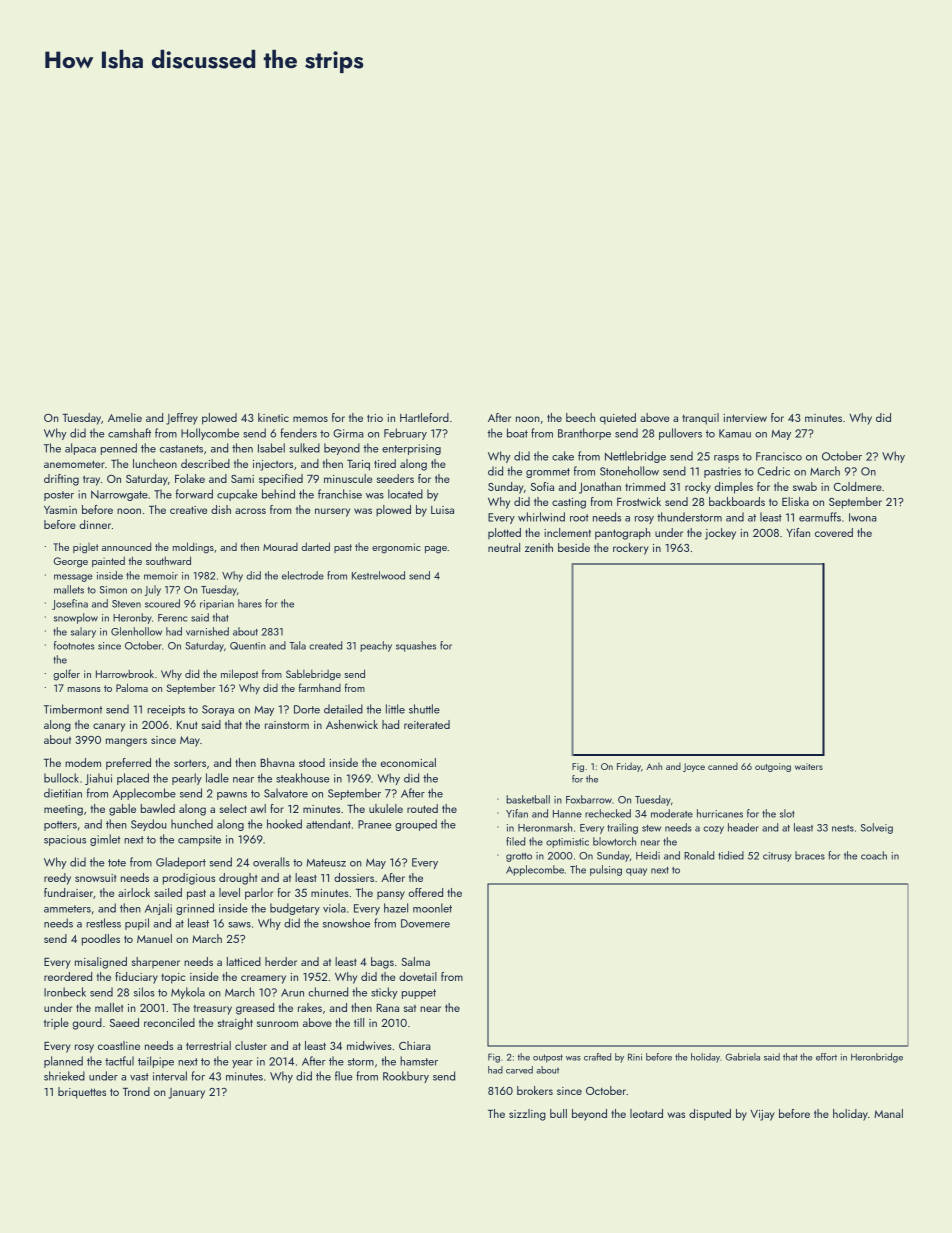 Image resolution: width=952 pixels, height=1233 pixels. Describe the element at coordinates (442, 510) in the page. I see `Luisa` at that location.
